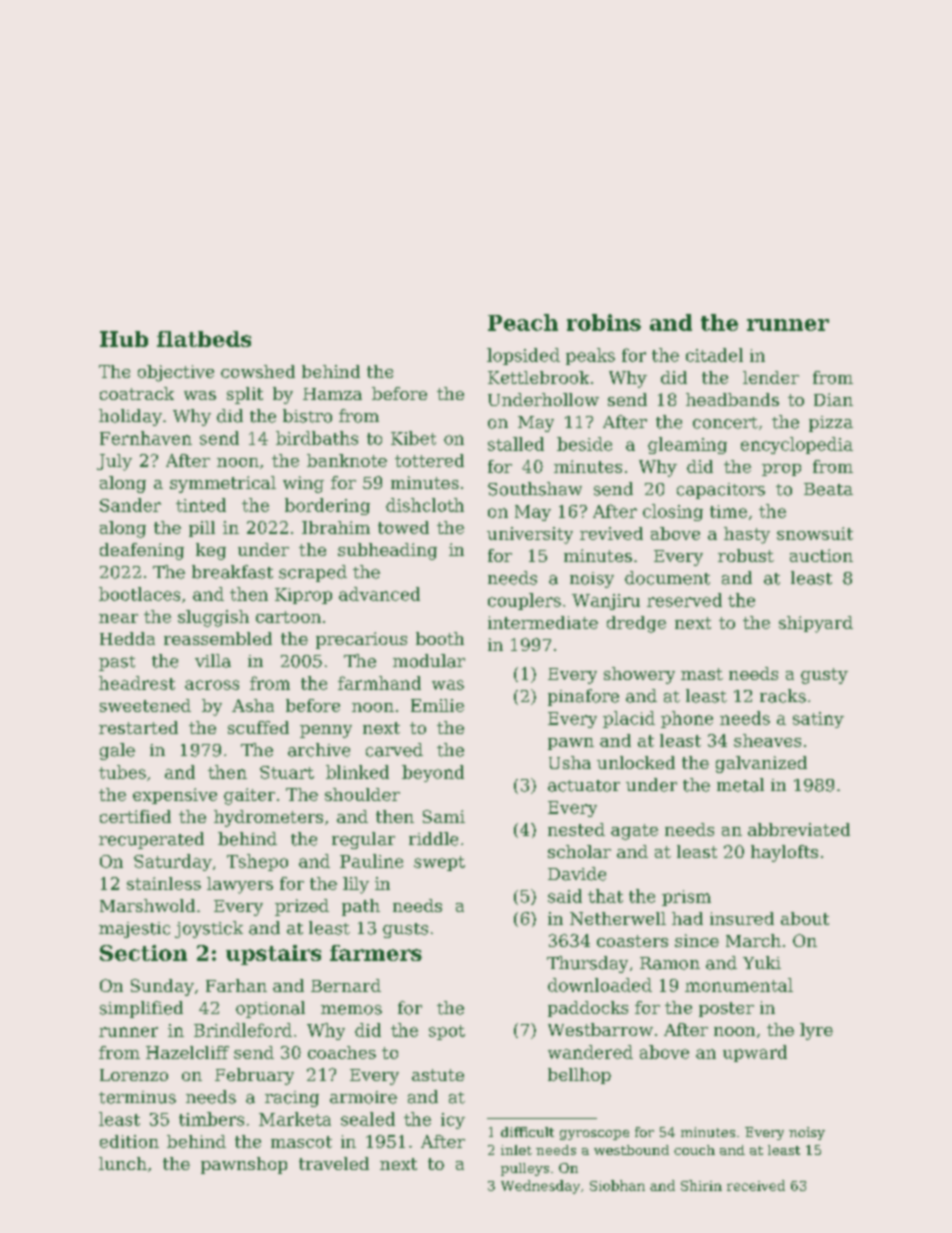 The image size is (952, 1233). What do you see at coordinates (118, 618) in the document?
I see `near` at bounding box center [118, 618].
